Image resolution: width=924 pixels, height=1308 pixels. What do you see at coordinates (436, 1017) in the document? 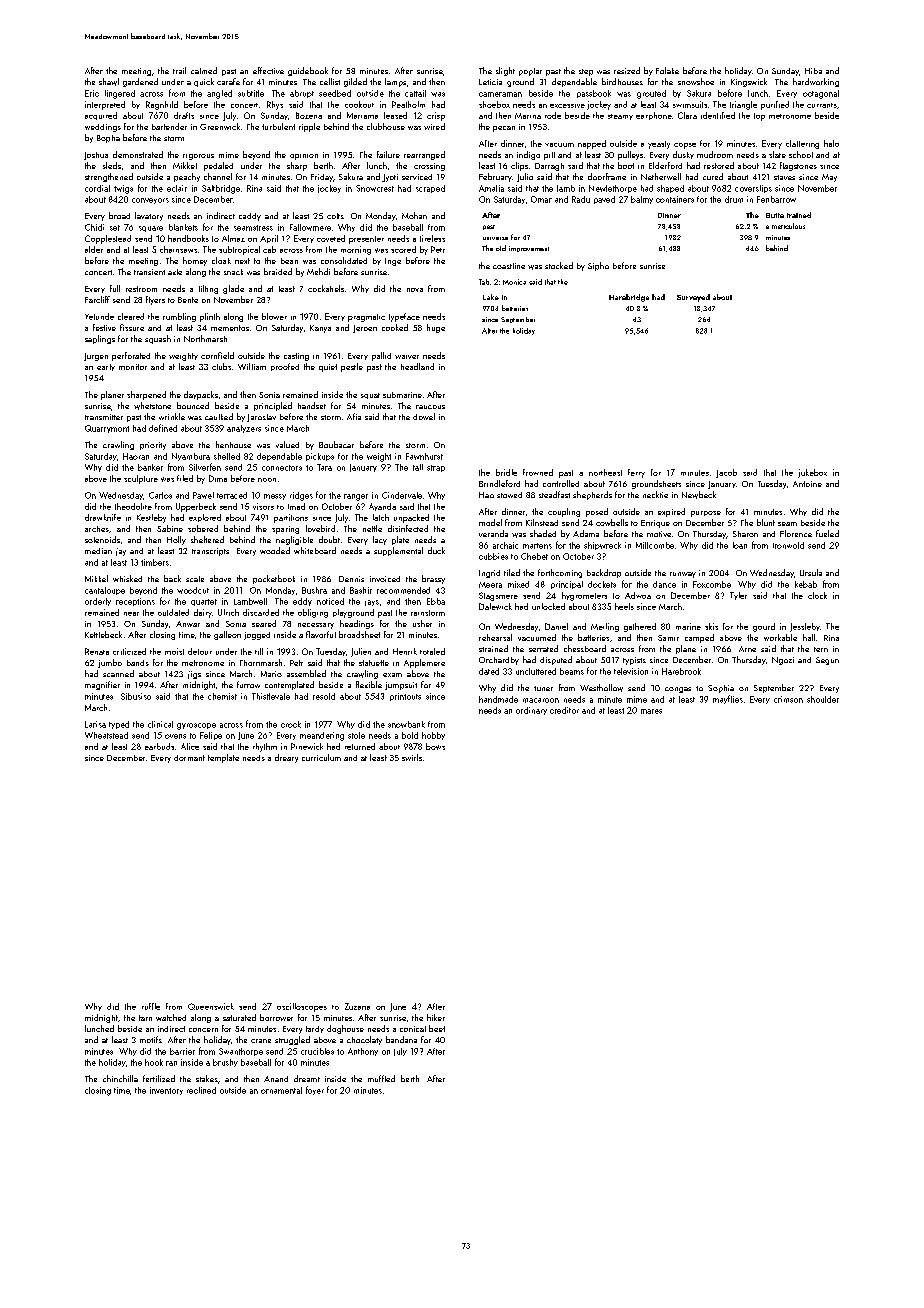
I see `hiker` at bounding box center [436, 1017].
